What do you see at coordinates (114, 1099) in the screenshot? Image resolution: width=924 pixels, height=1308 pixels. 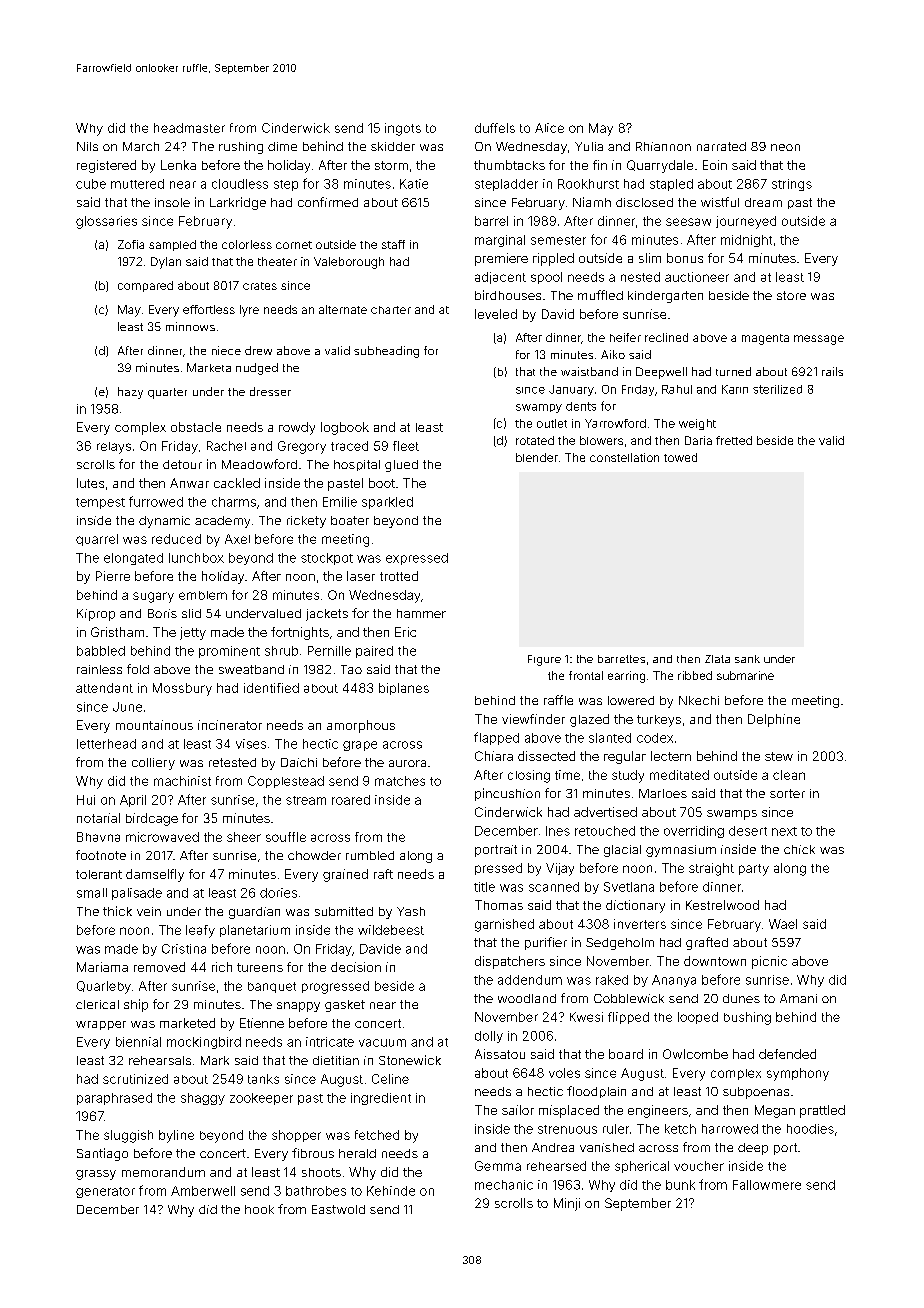 I see `paraphrased` at bounding box center [114, 1099].
